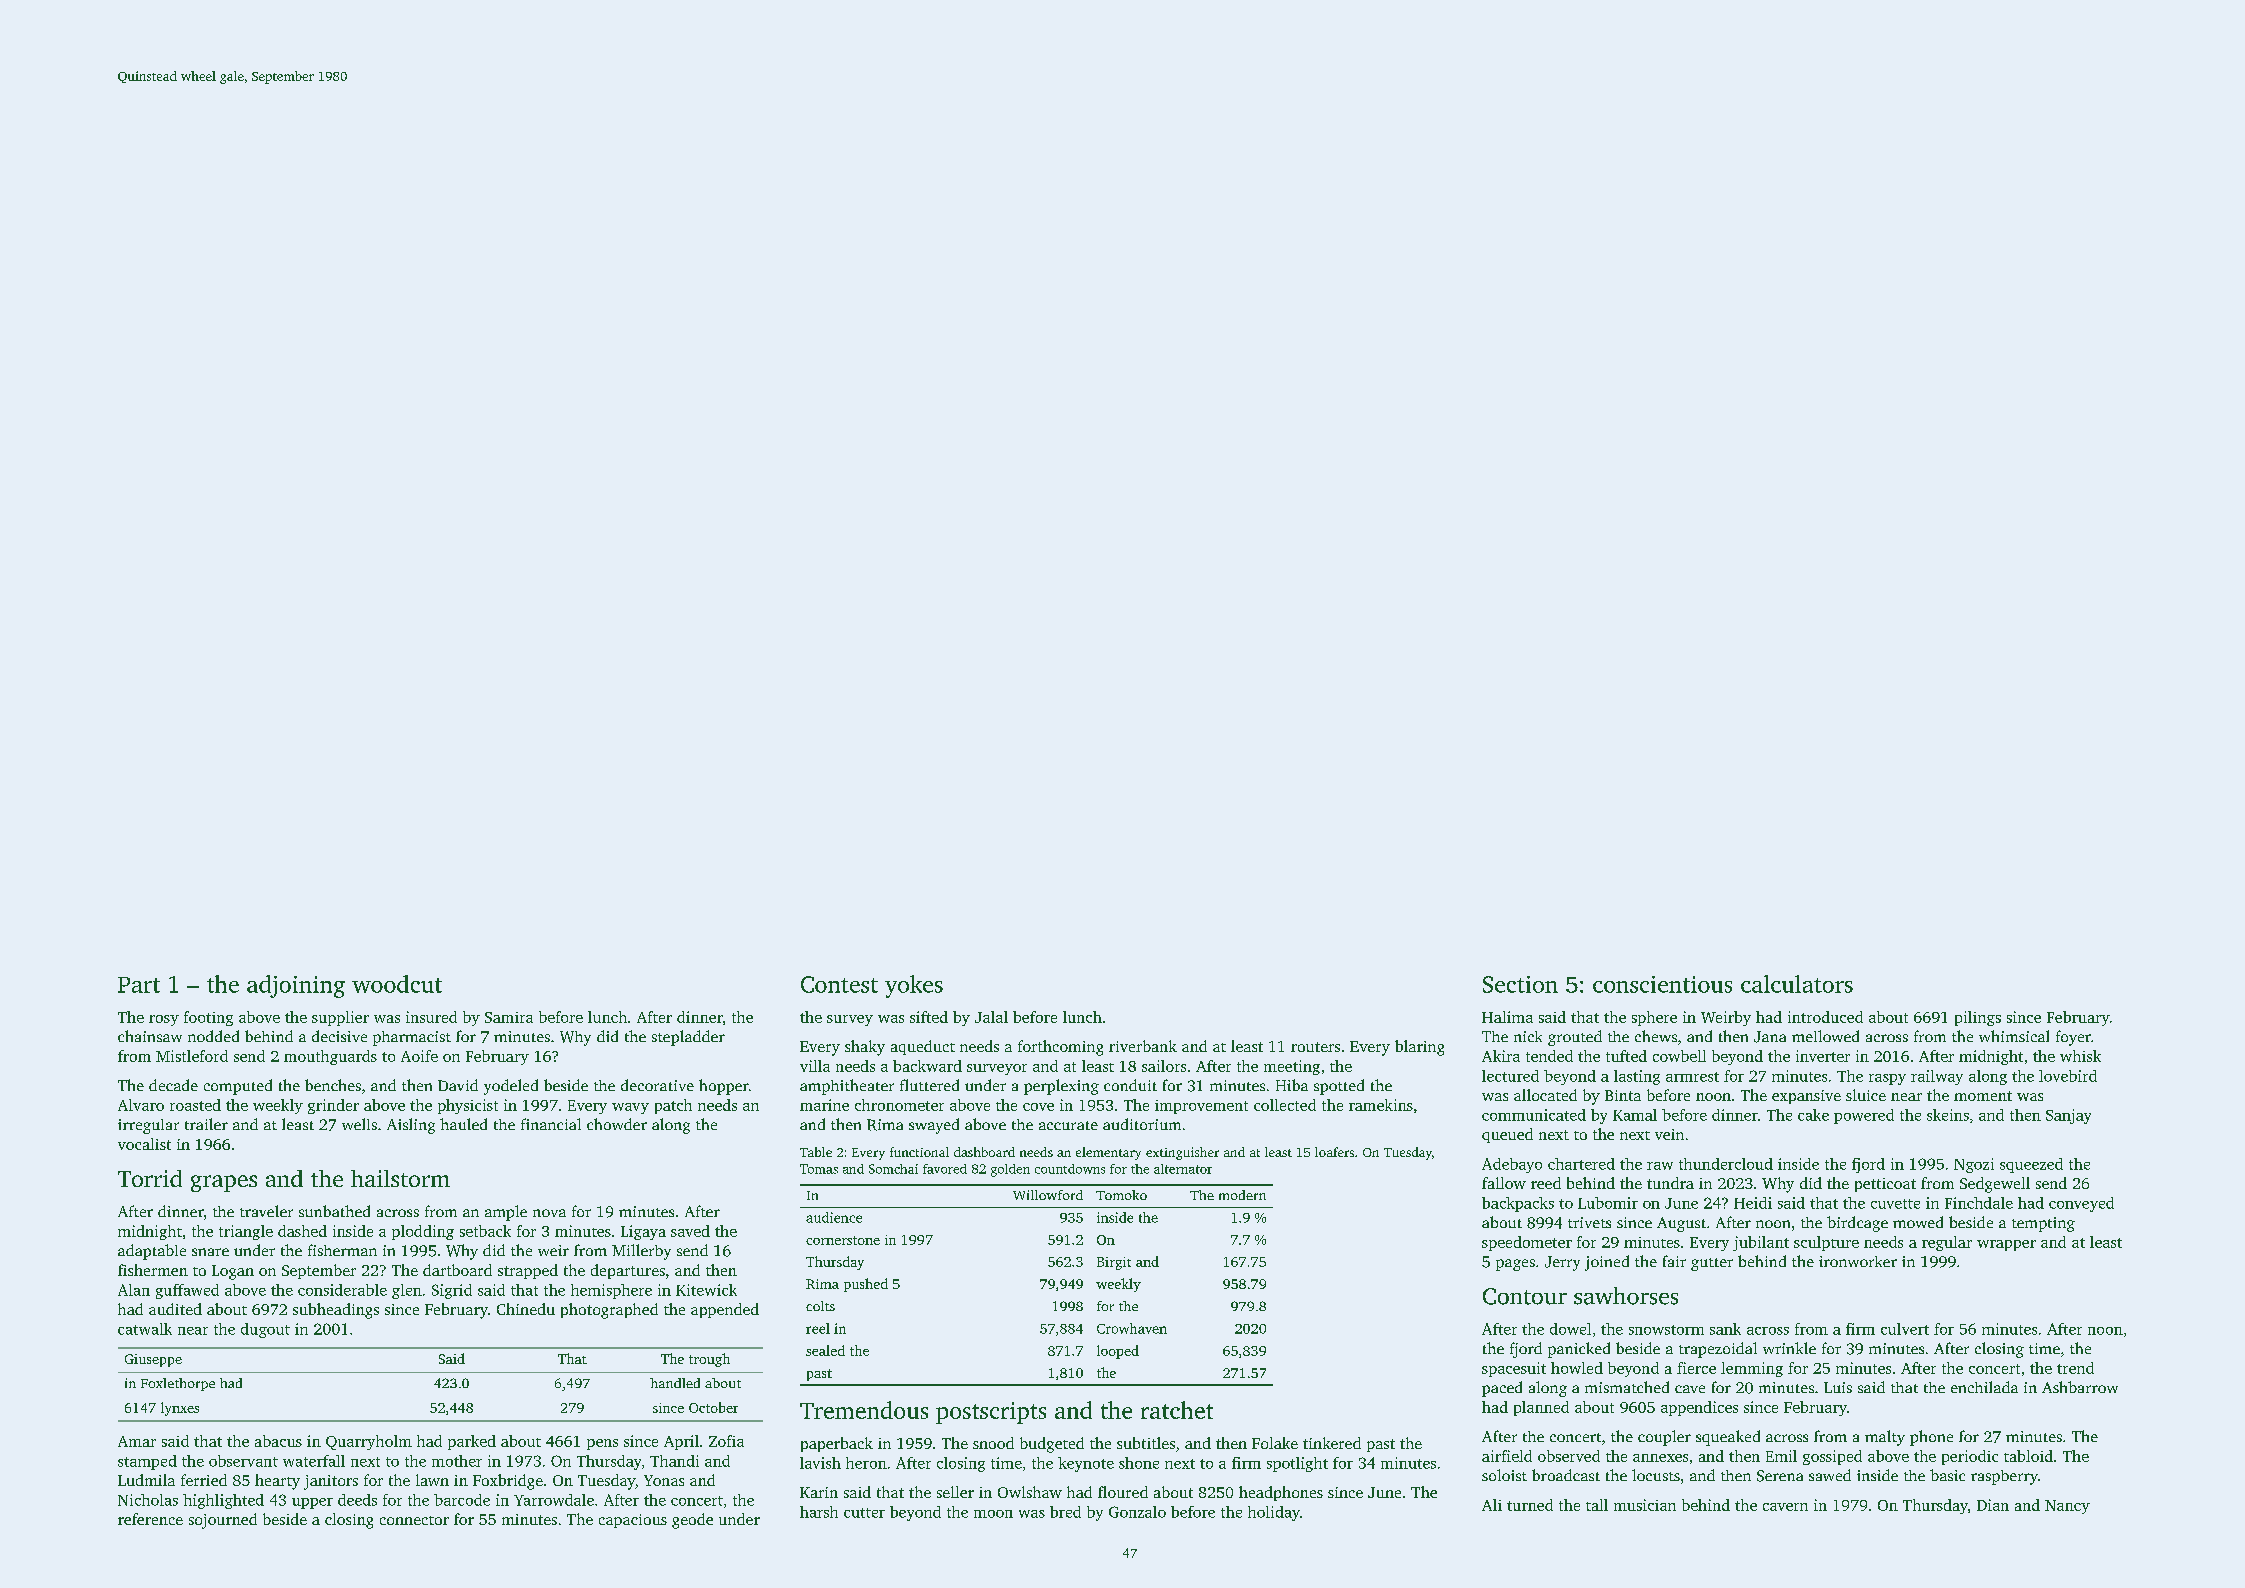 This screenshot has height=1588, width=2245. I want to click on sojourned, so click(223, 1521).
